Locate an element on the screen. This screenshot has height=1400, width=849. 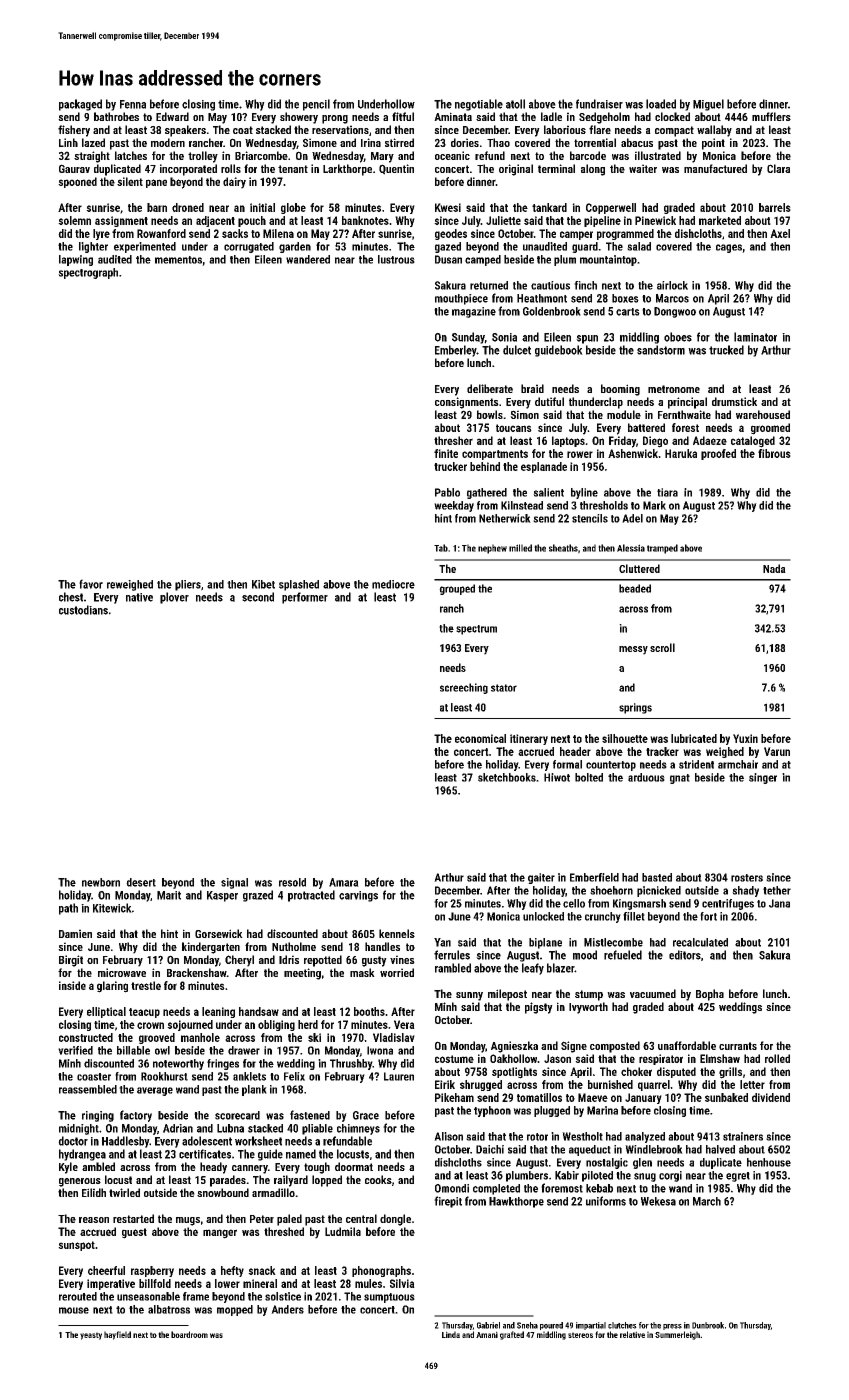
torrential is located at coordinates (595, 142).
